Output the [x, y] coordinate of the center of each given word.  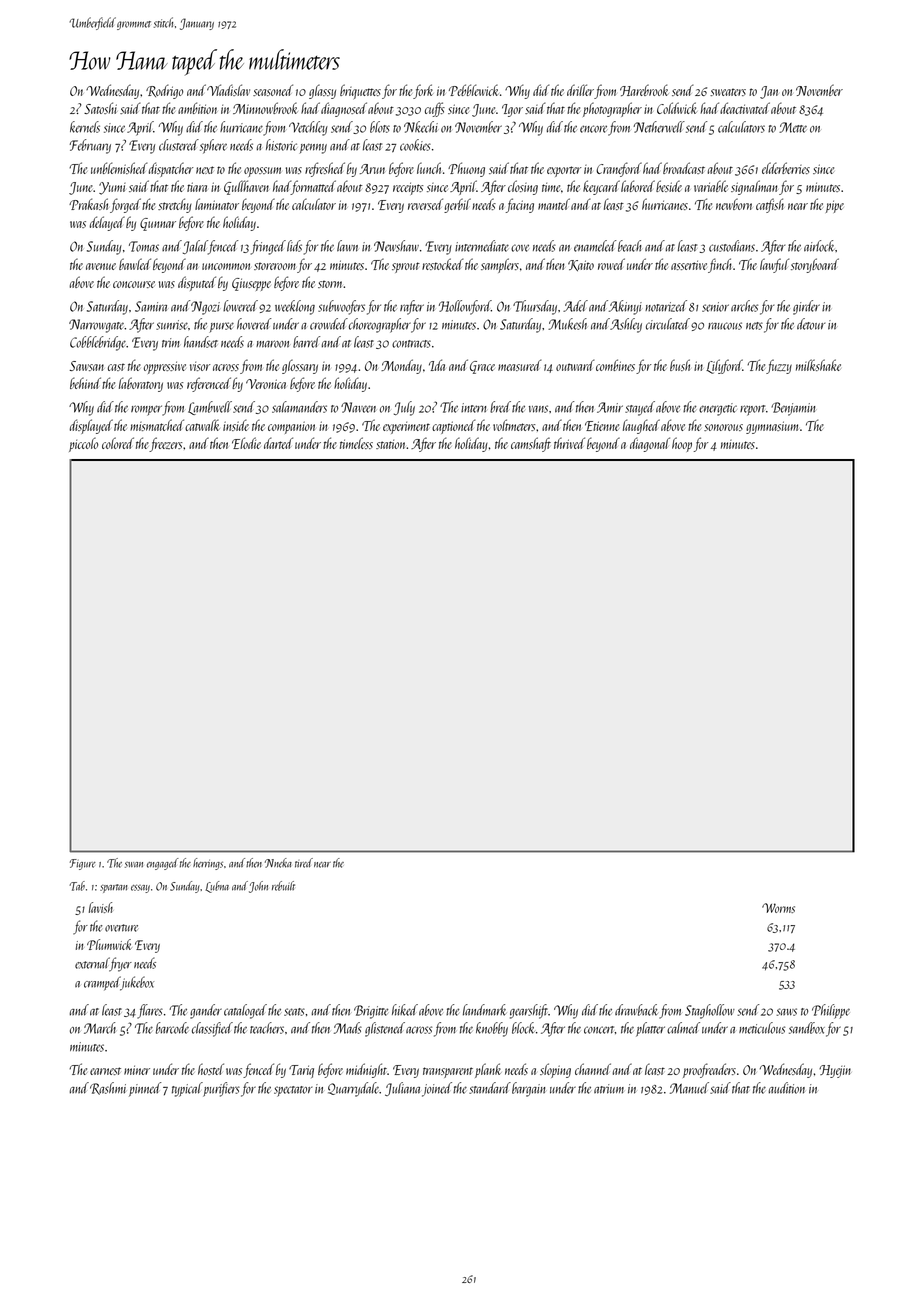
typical [187, 1089]
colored [118, 443]
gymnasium [772, 427]
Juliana [402, 1089]
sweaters [728, 92]
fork [423, 91]
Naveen [358, 407]
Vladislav [228, 90]
